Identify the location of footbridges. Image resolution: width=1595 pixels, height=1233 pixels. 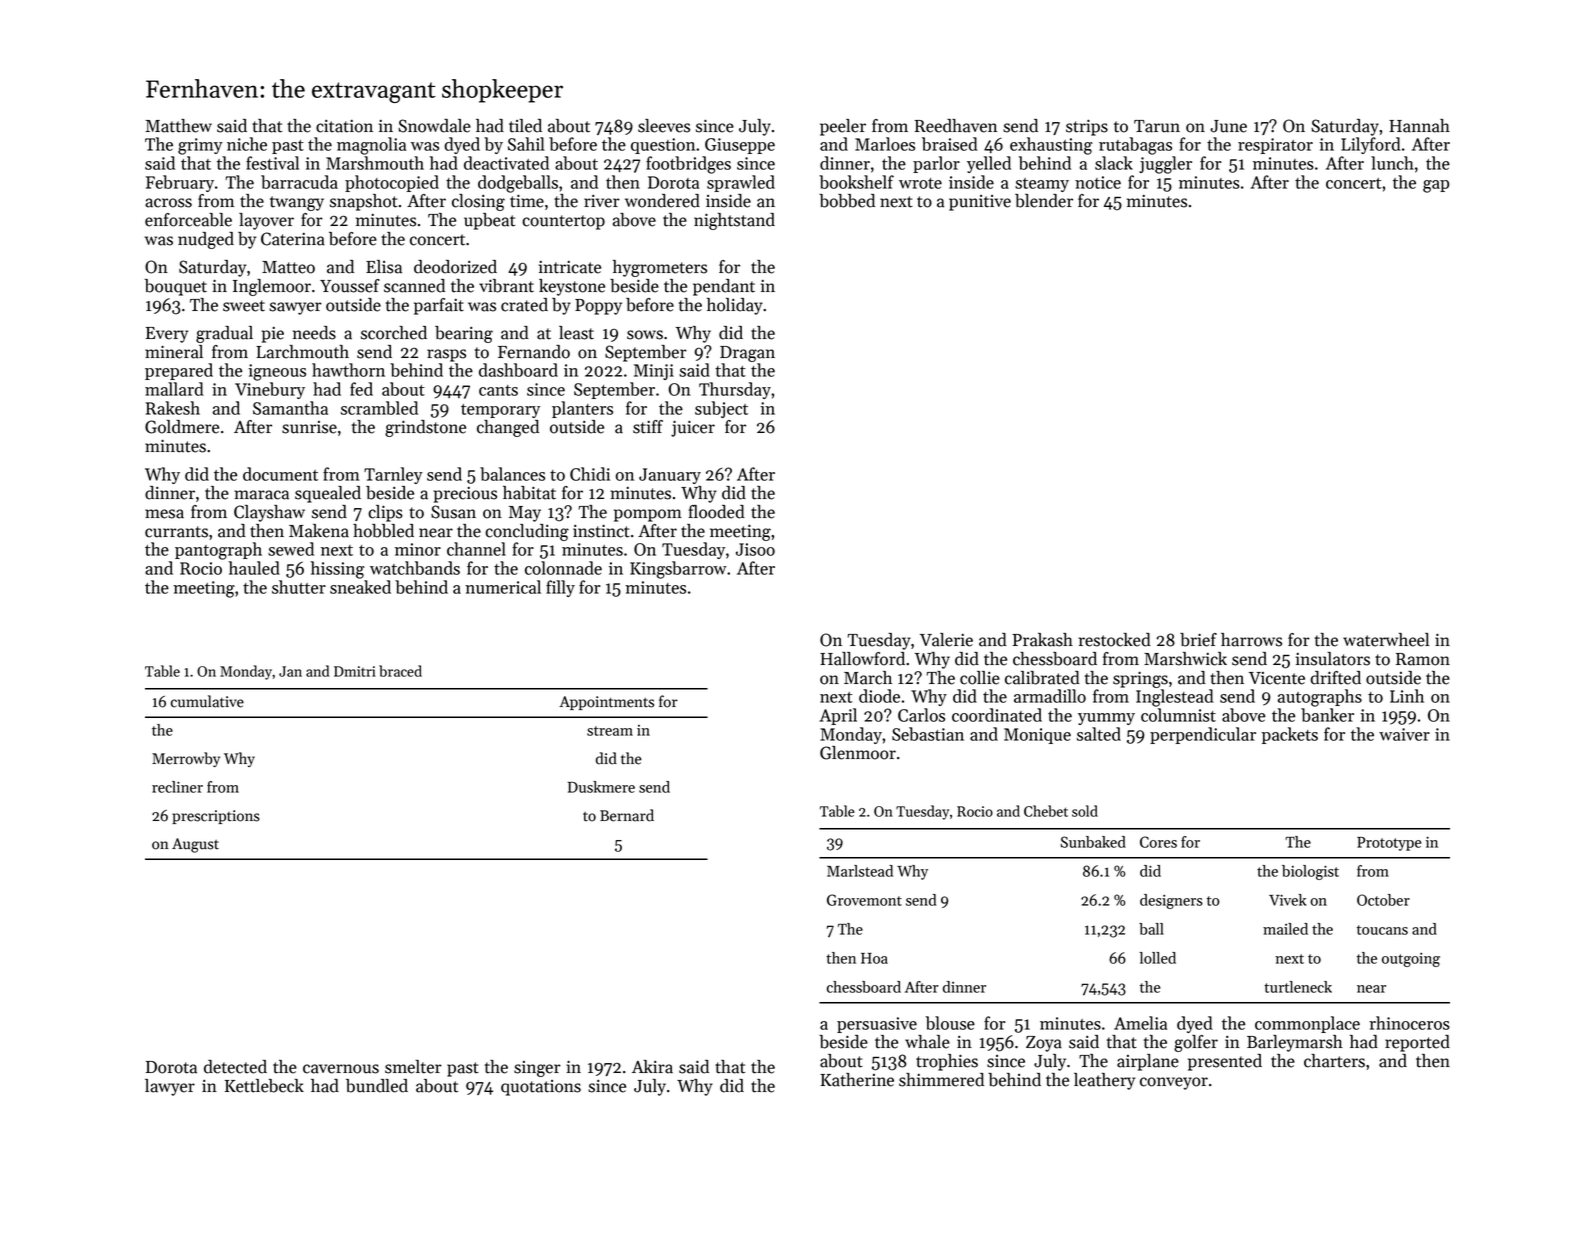
(688, 165).
